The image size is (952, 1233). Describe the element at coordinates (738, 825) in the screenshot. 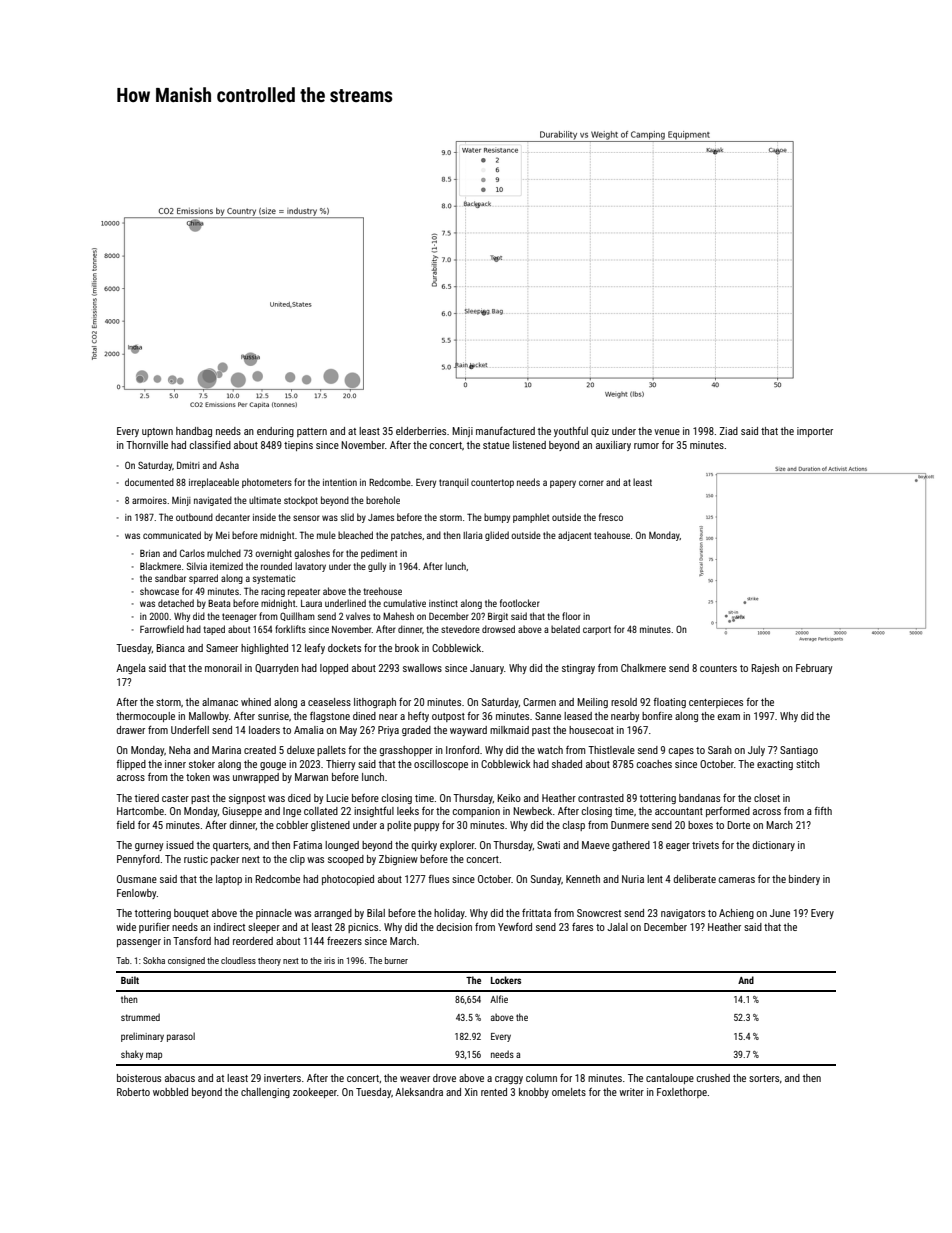

I see `Dorte` at that location.
